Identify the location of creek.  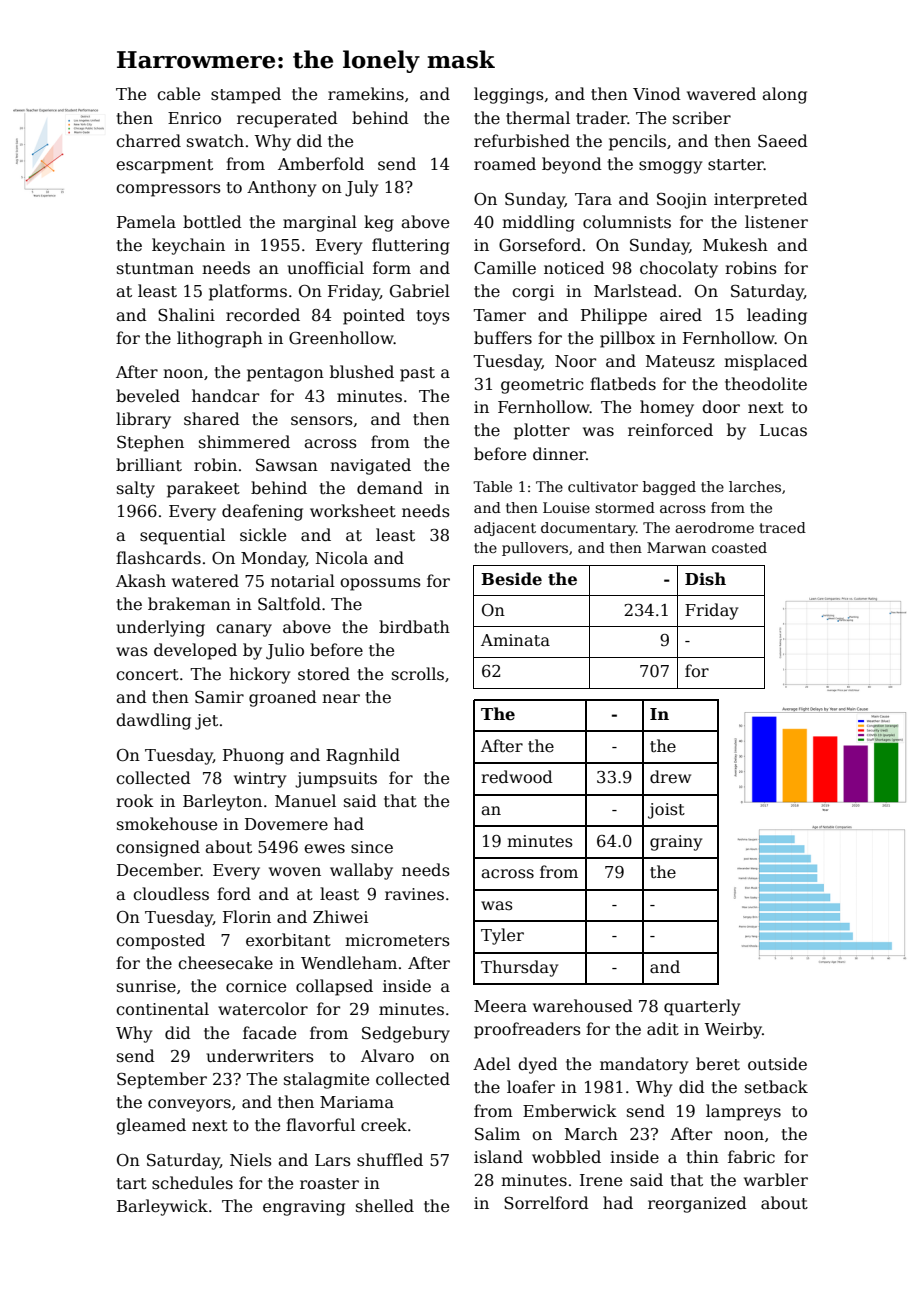
(384, 1125).
